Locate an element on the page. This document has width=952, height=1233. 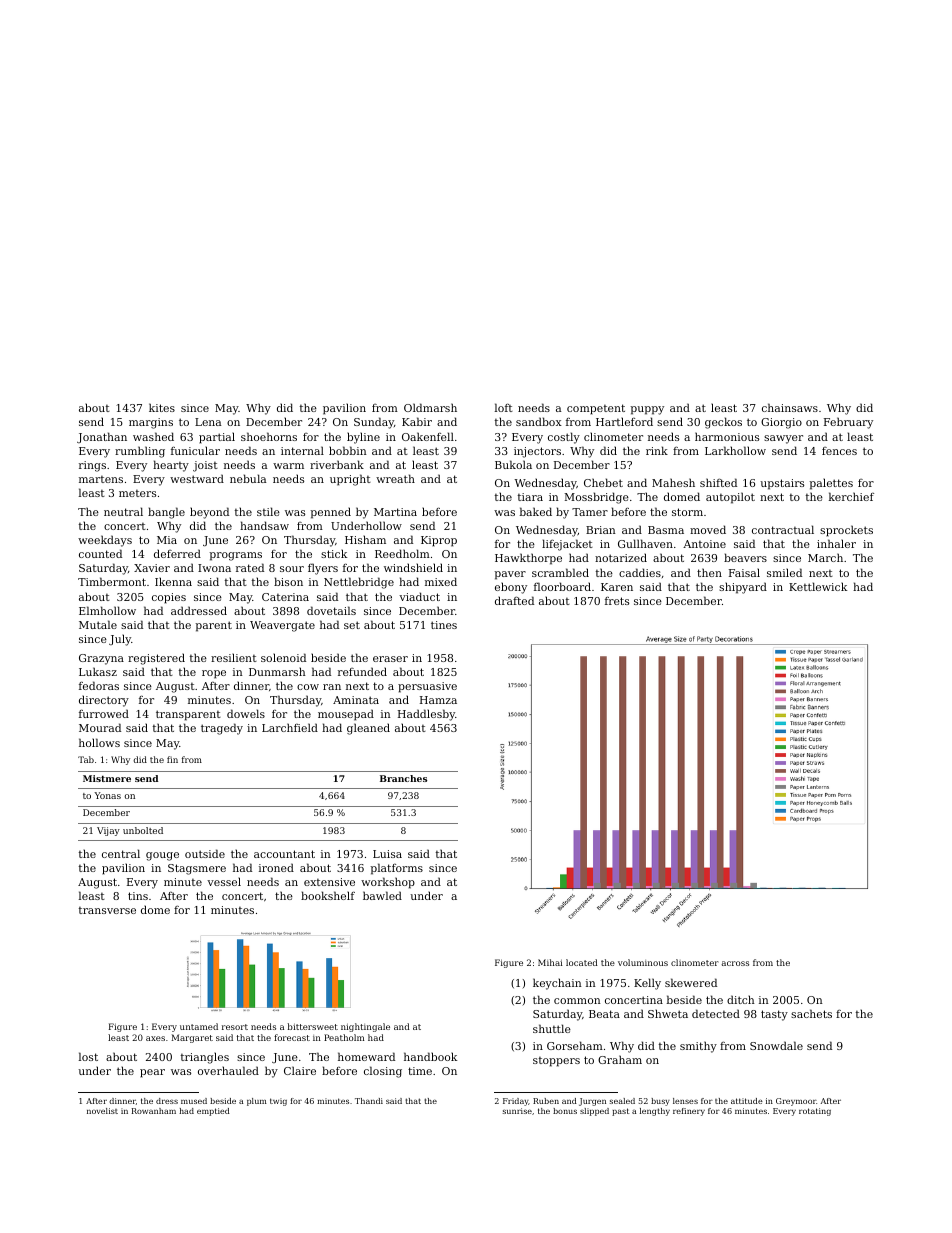
Kettlewick is located at coordinates (818, 586).
